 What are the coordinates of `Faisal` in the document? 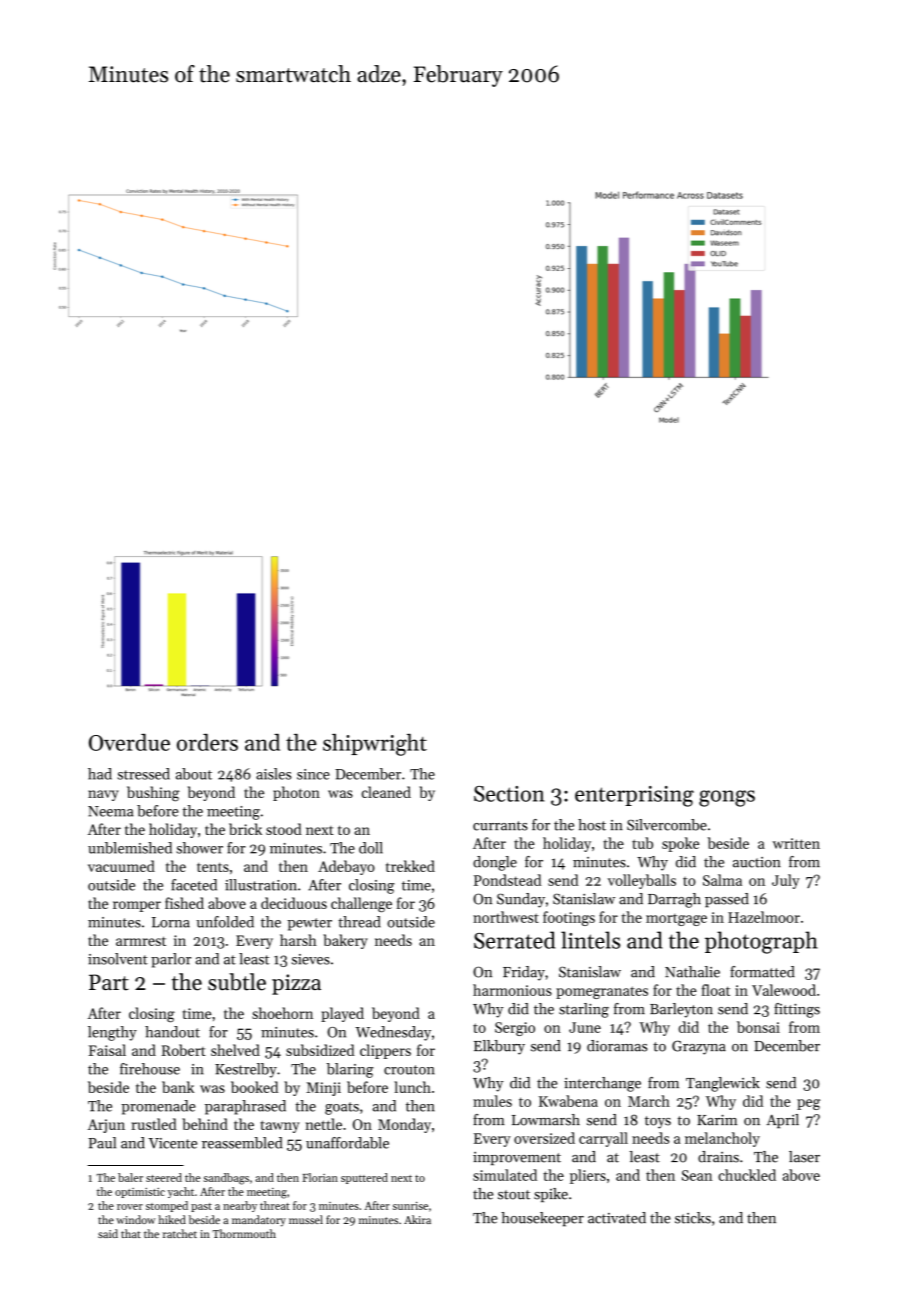 It's located at (107, 1050).
